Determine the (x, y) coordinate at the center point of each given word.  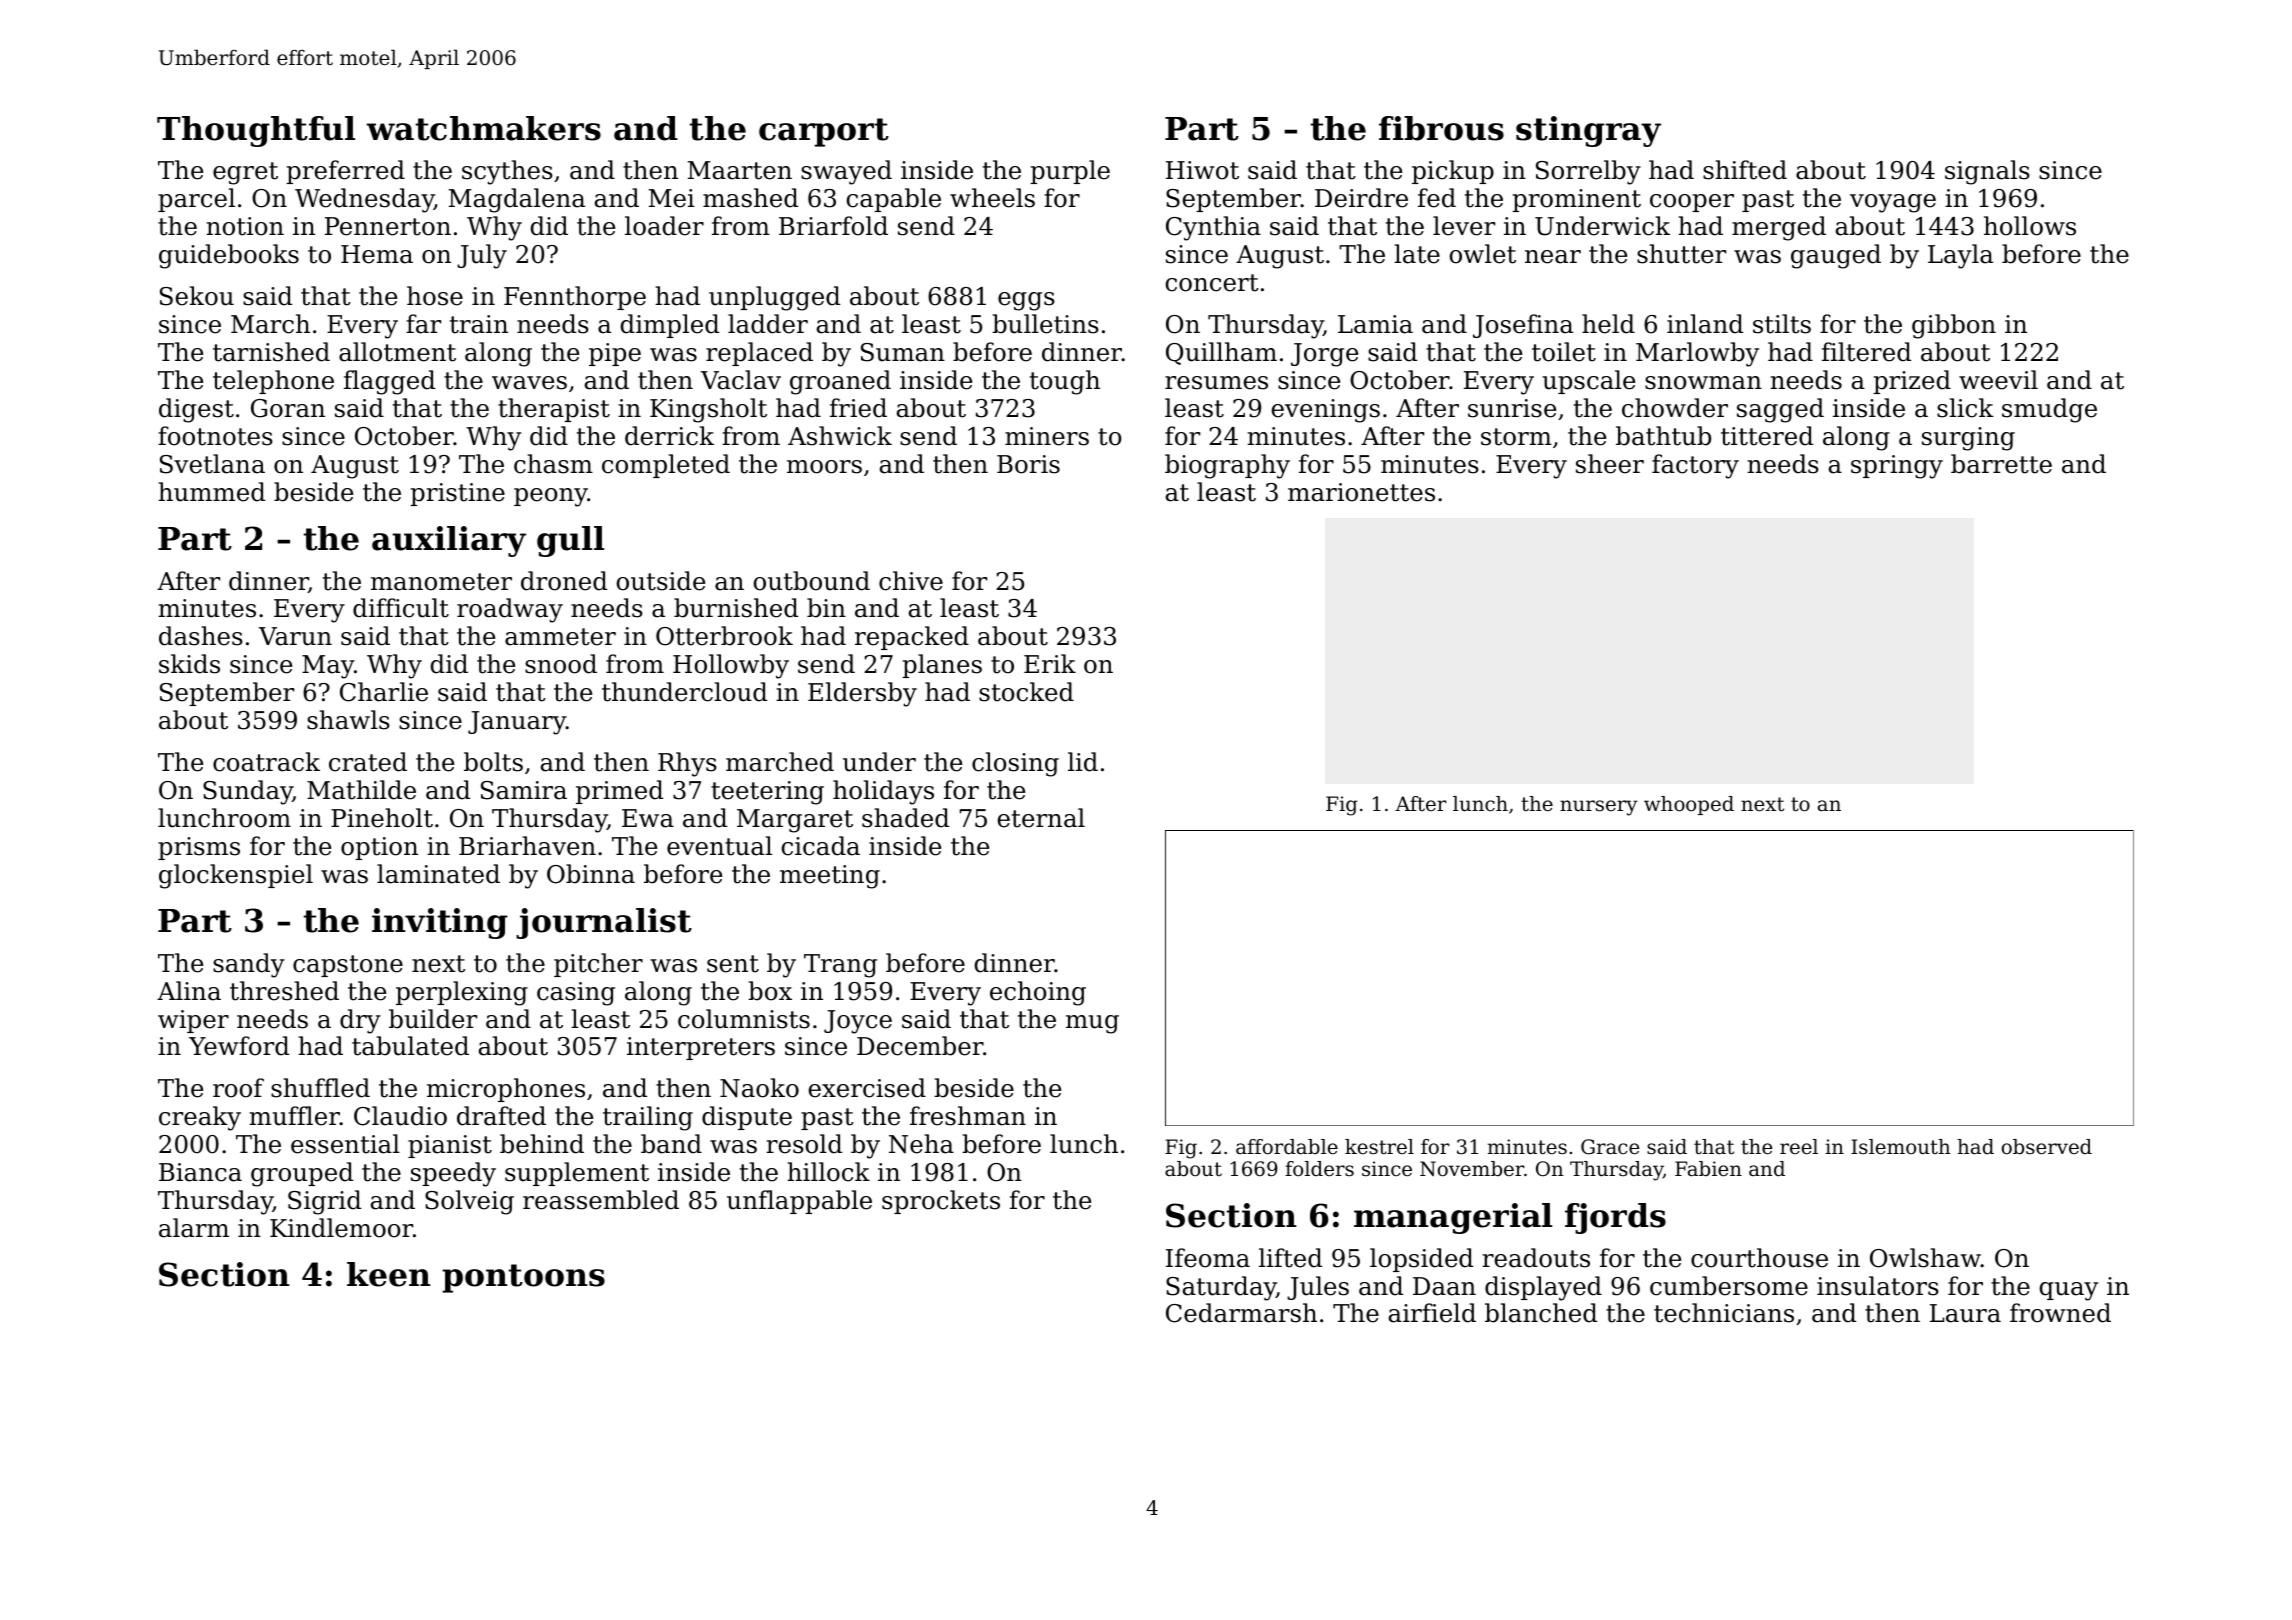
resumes (1216, 383)
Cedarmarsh (1241, 1313)
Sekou (197, 296)
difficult (401, 608)
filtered (1866, 352)
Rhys (687, 764)
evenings (1326, 411)
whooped (1689, 805)
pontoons (523, 1278)
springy (1897, 467)
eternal (1041, 818)
